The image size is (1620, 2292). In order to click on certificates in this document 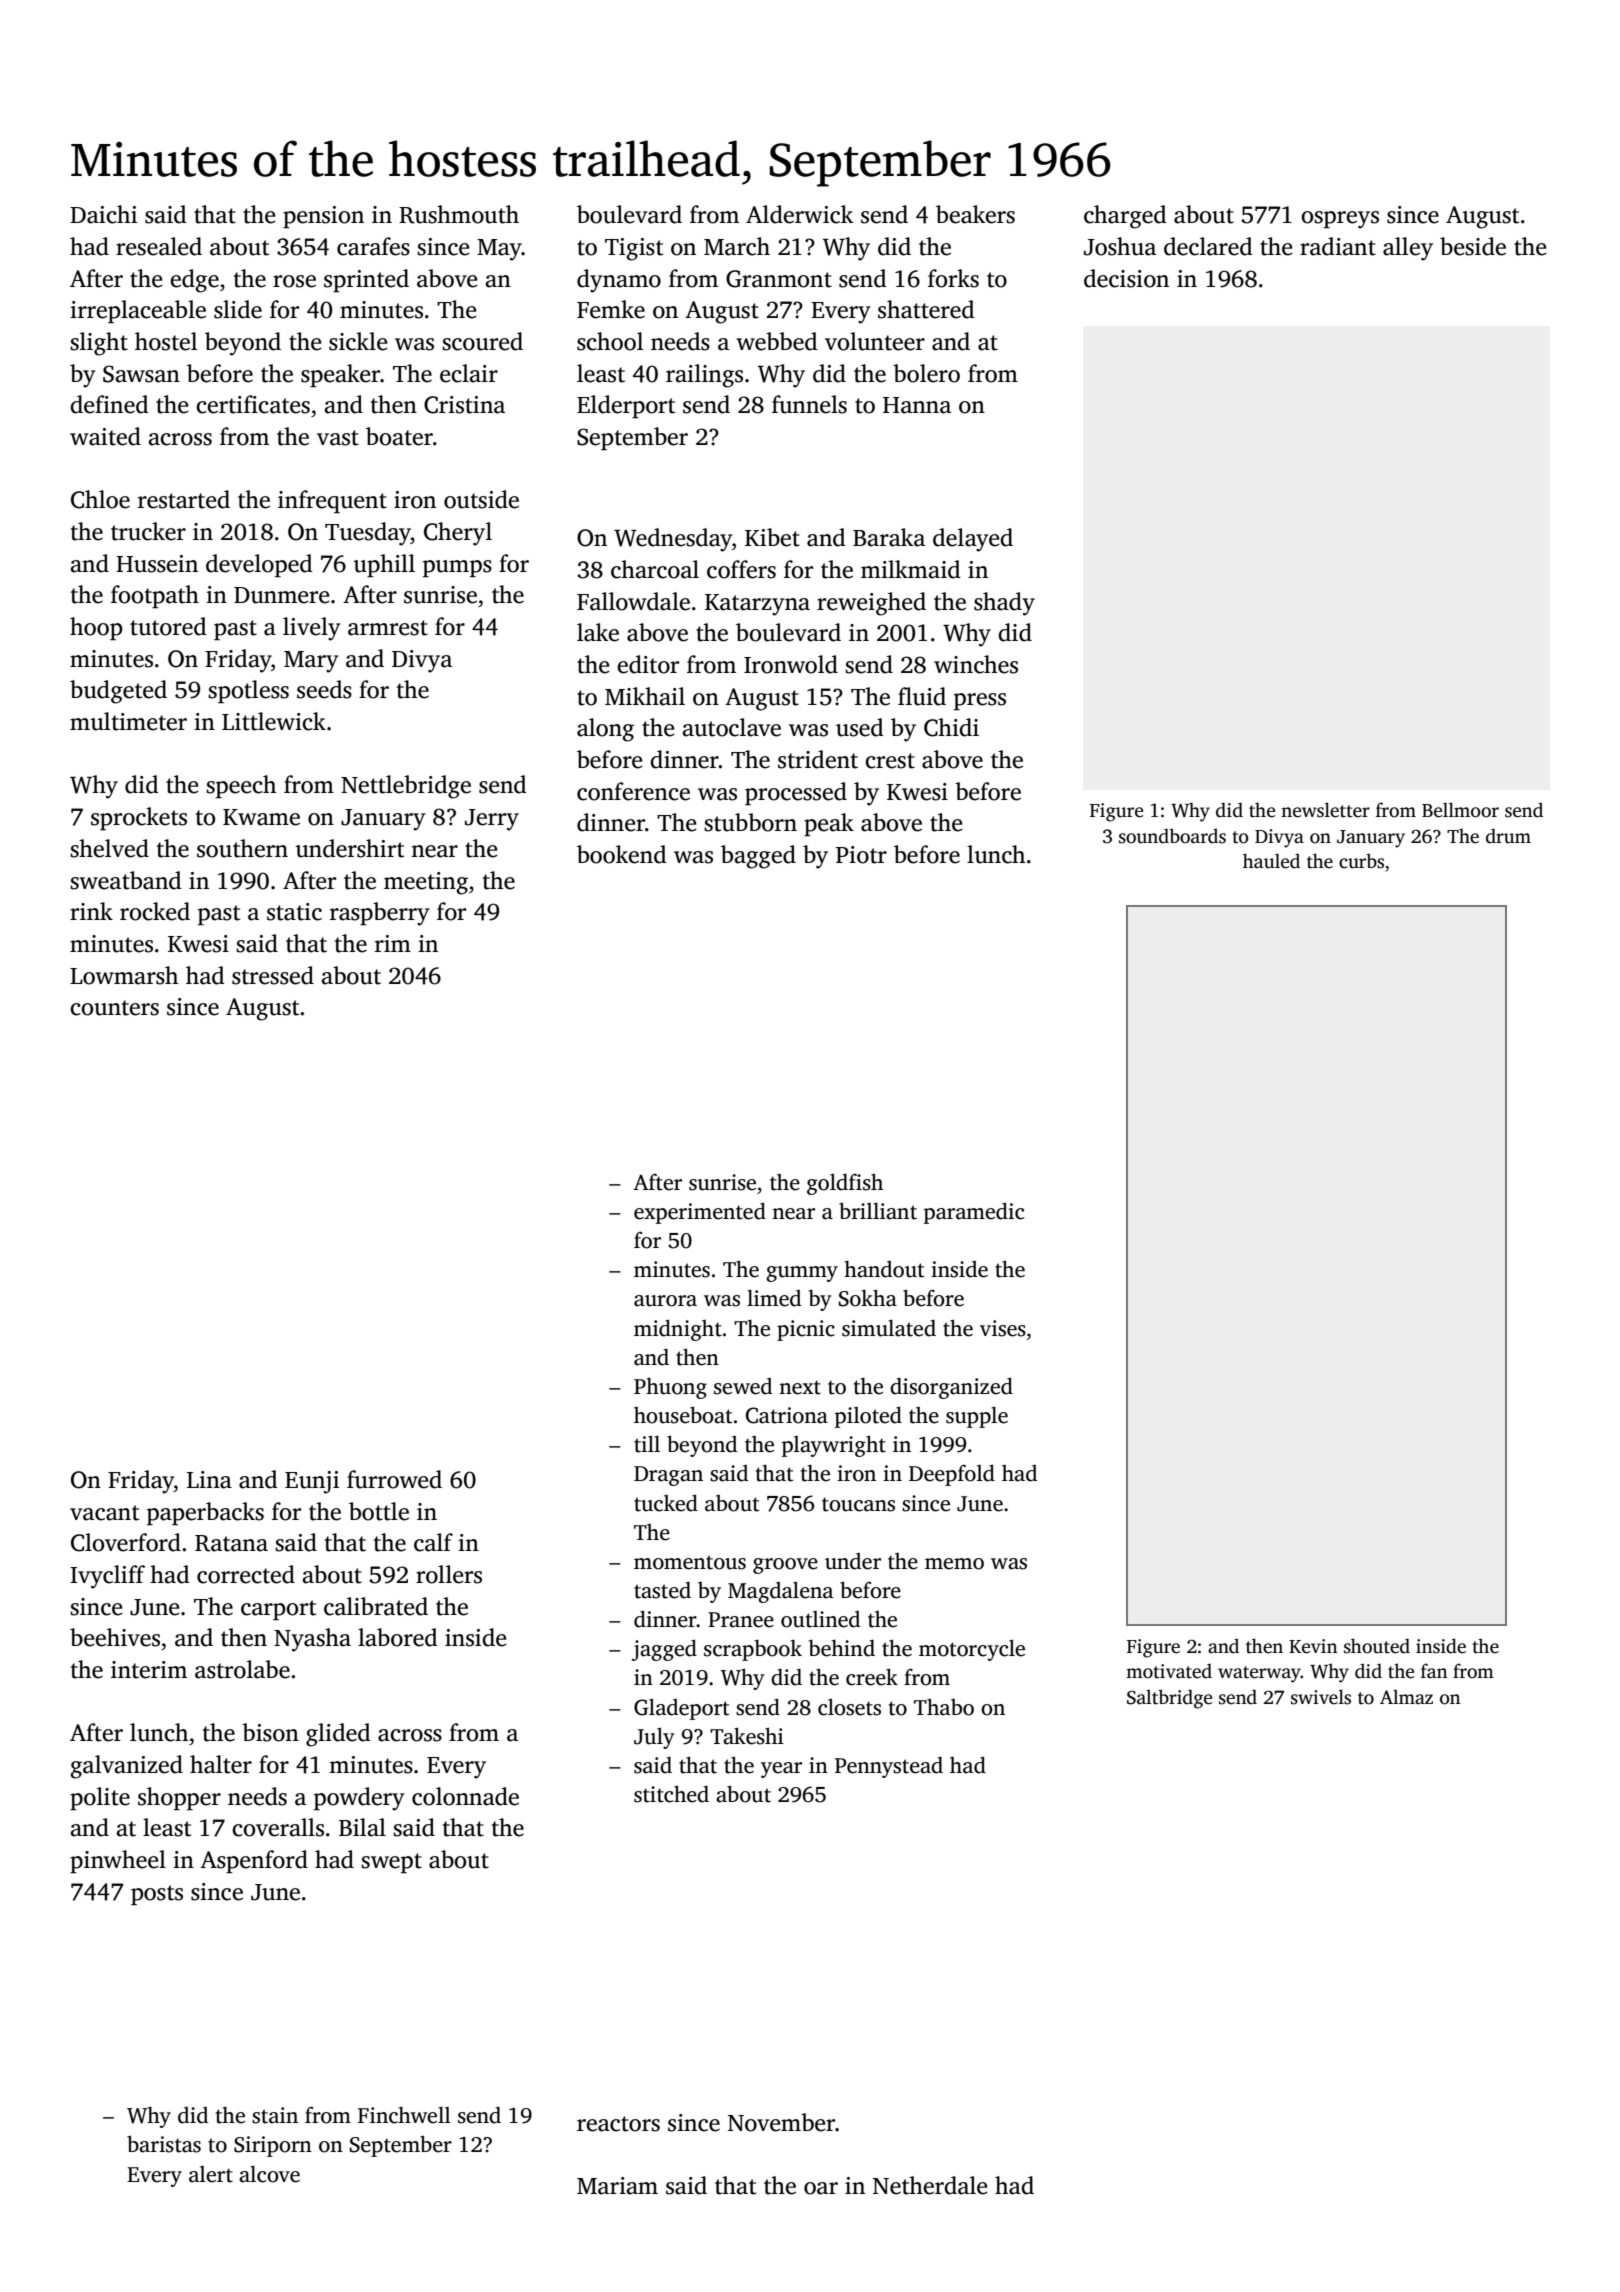, I will do `click(253, 404)`.
